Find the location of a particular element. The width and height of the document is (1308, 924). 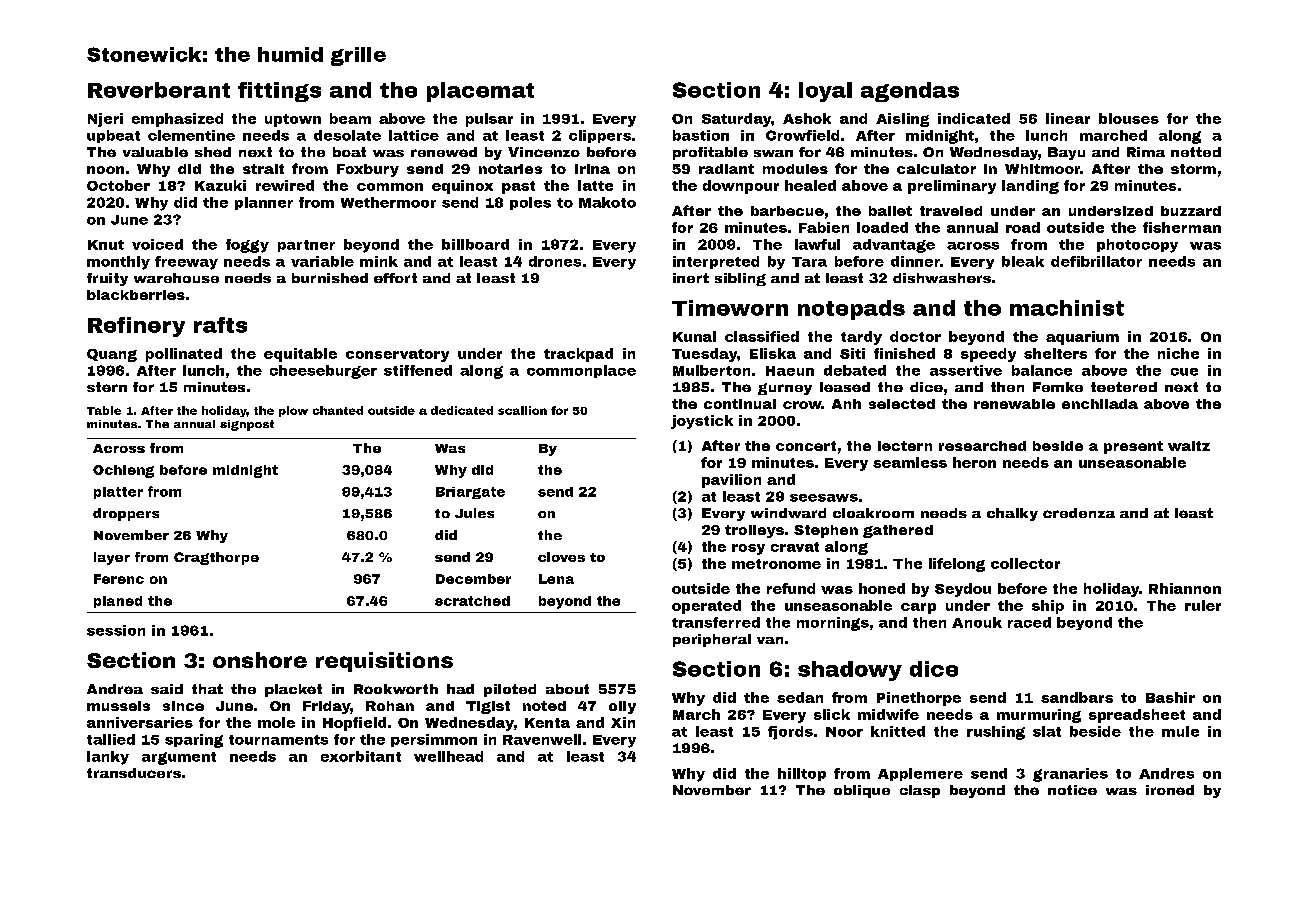

raced is located at coordinates (1029, 622).
